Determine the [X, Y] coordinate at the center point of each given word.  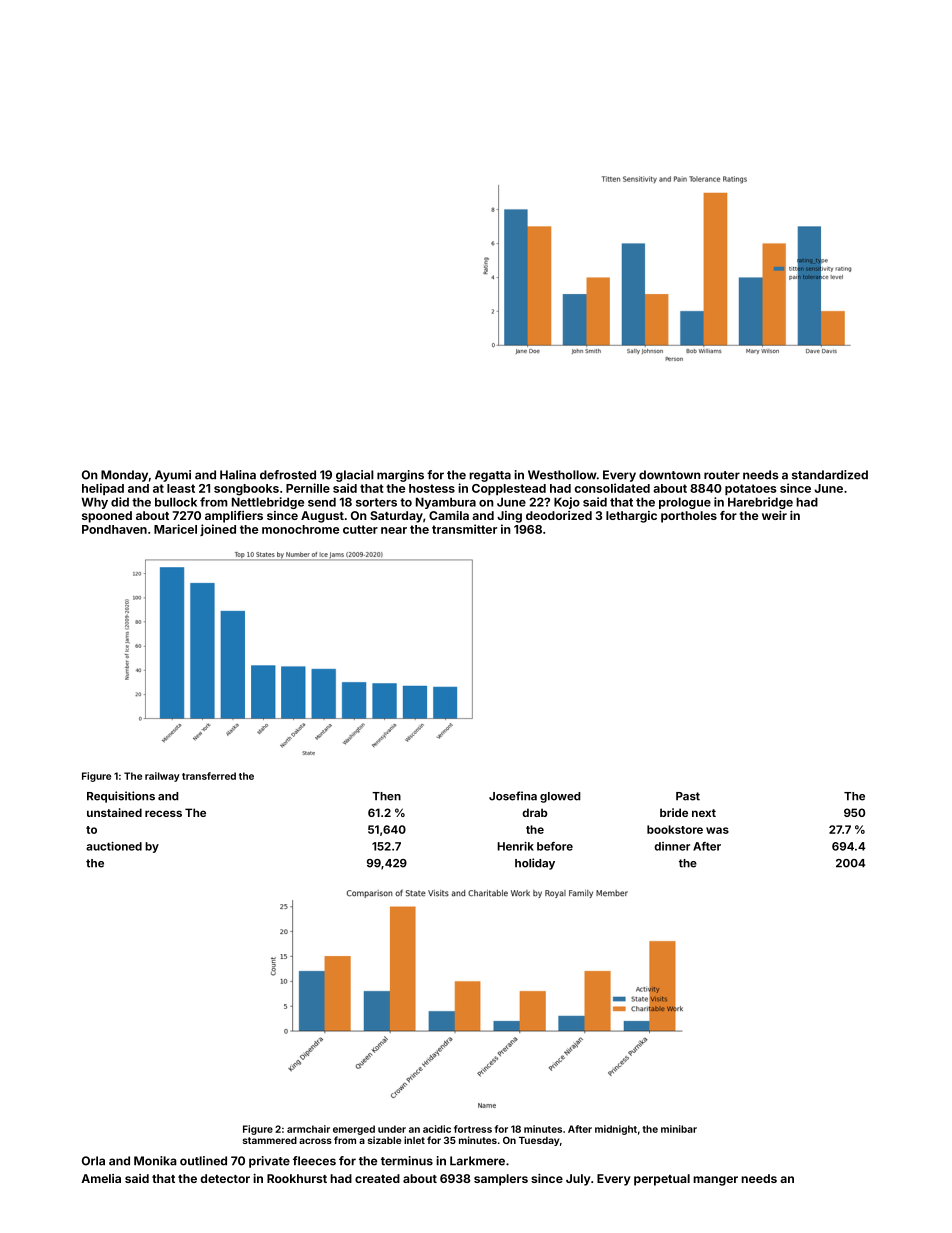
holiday [535, 864]
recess [163, 813]
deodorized [559, 515]
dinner [672, 846]
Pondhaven [114, 529]
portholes [689, 517]
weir [774, 515]
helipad [103, 489]
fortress [473, 1129]
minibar [679, 1129]
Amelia [101, 1178]
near [394, 530]
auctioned [114, 846]
